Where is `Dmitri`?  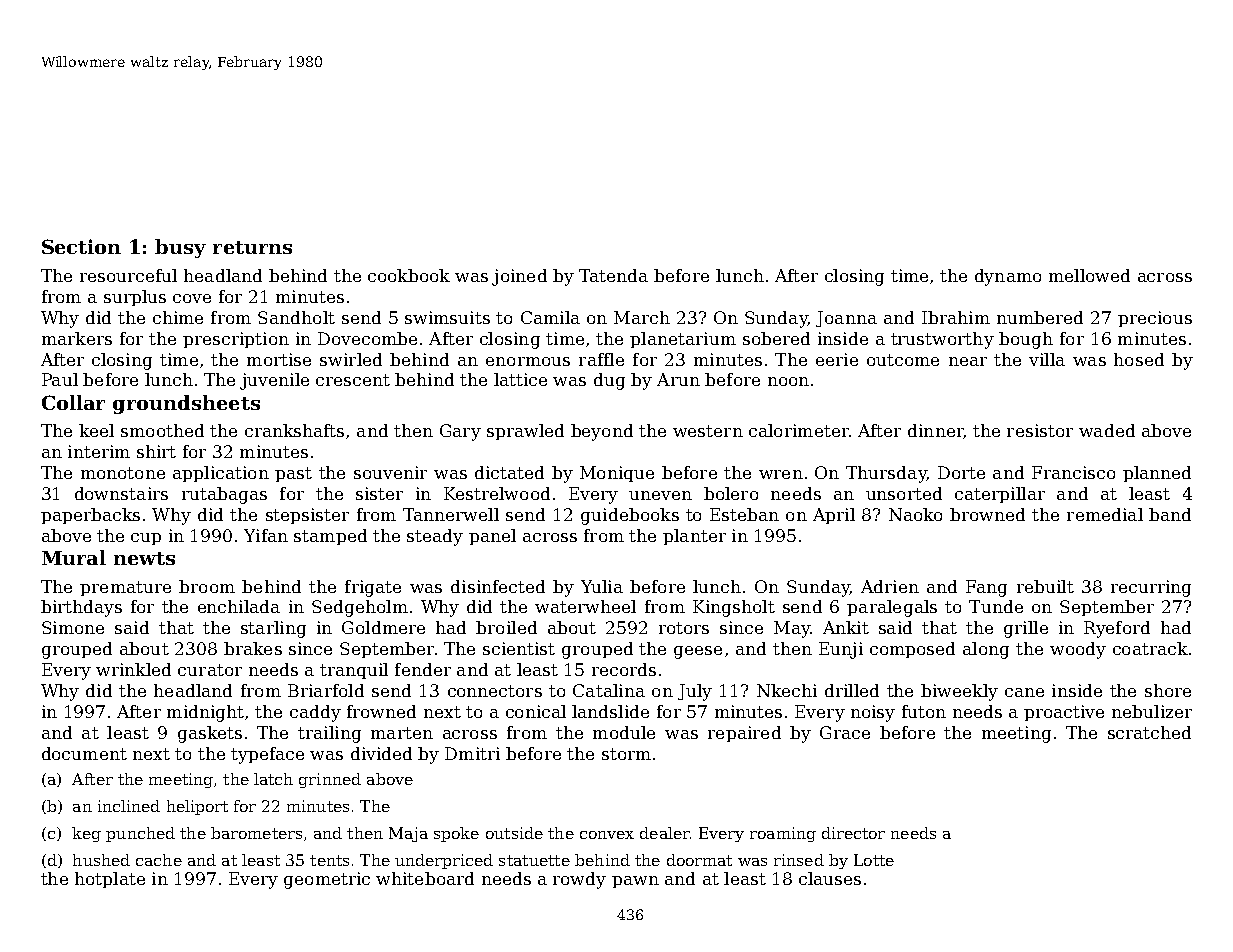 Dmitri is located at coordinates (472, 753).
